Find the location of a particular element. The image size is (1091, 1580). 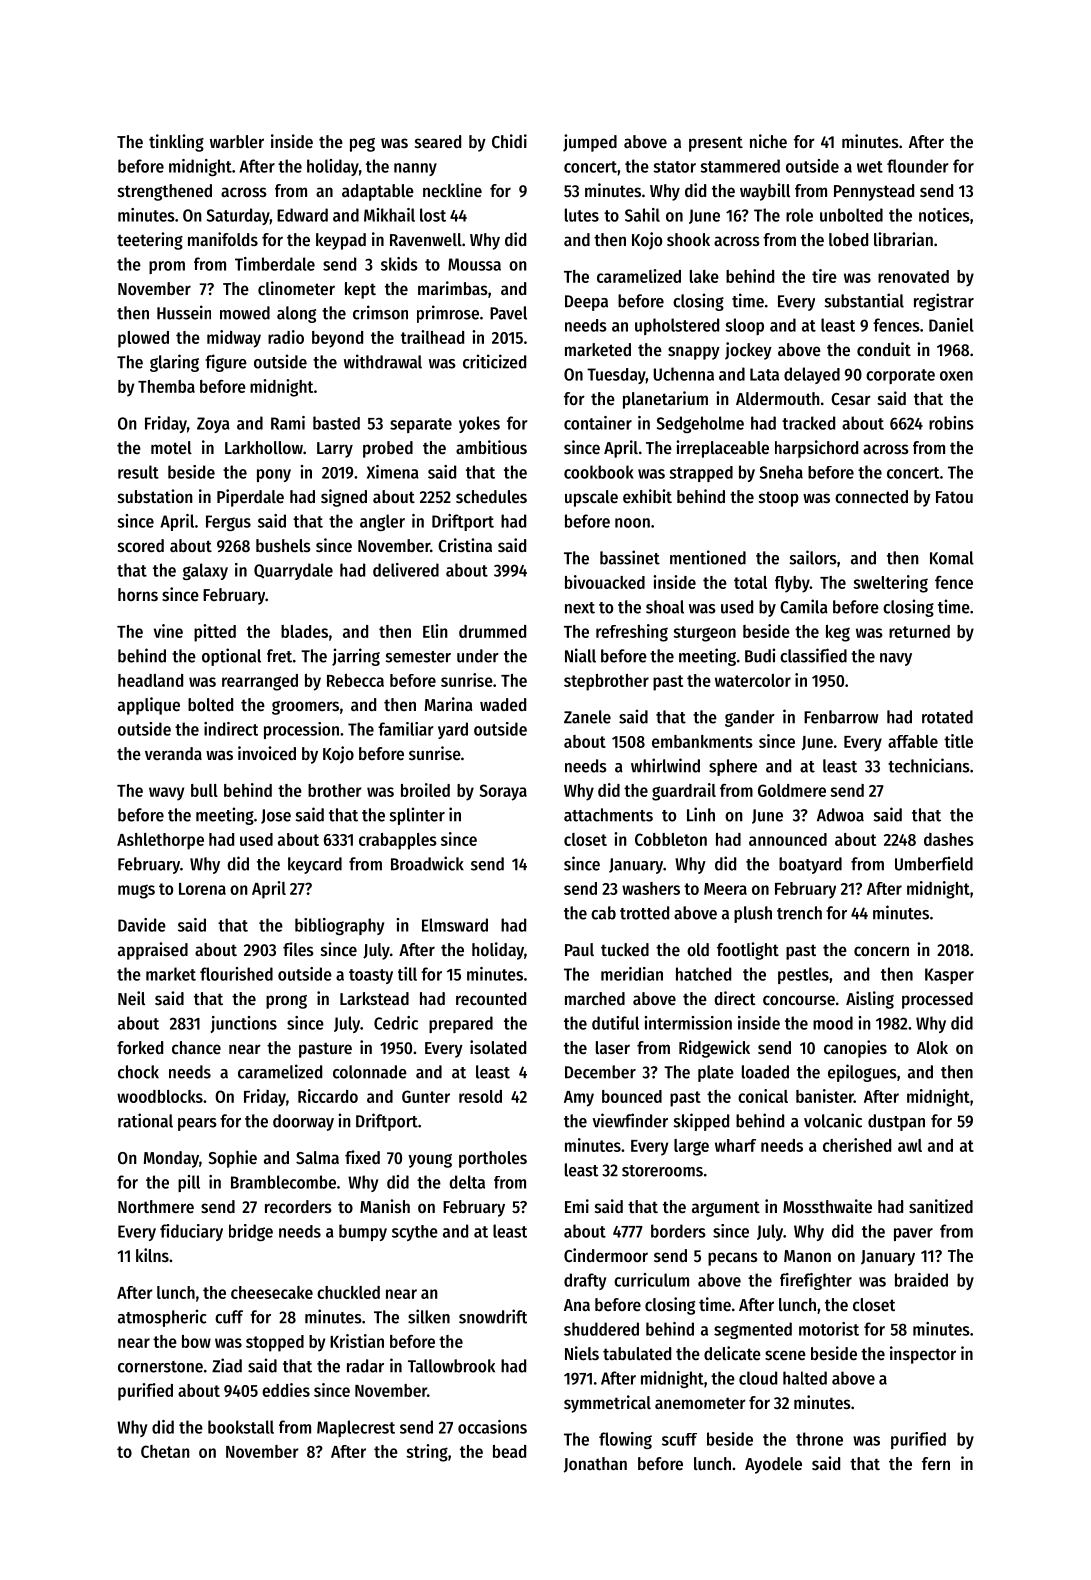

fern is located at coordinates (936, 1463).
